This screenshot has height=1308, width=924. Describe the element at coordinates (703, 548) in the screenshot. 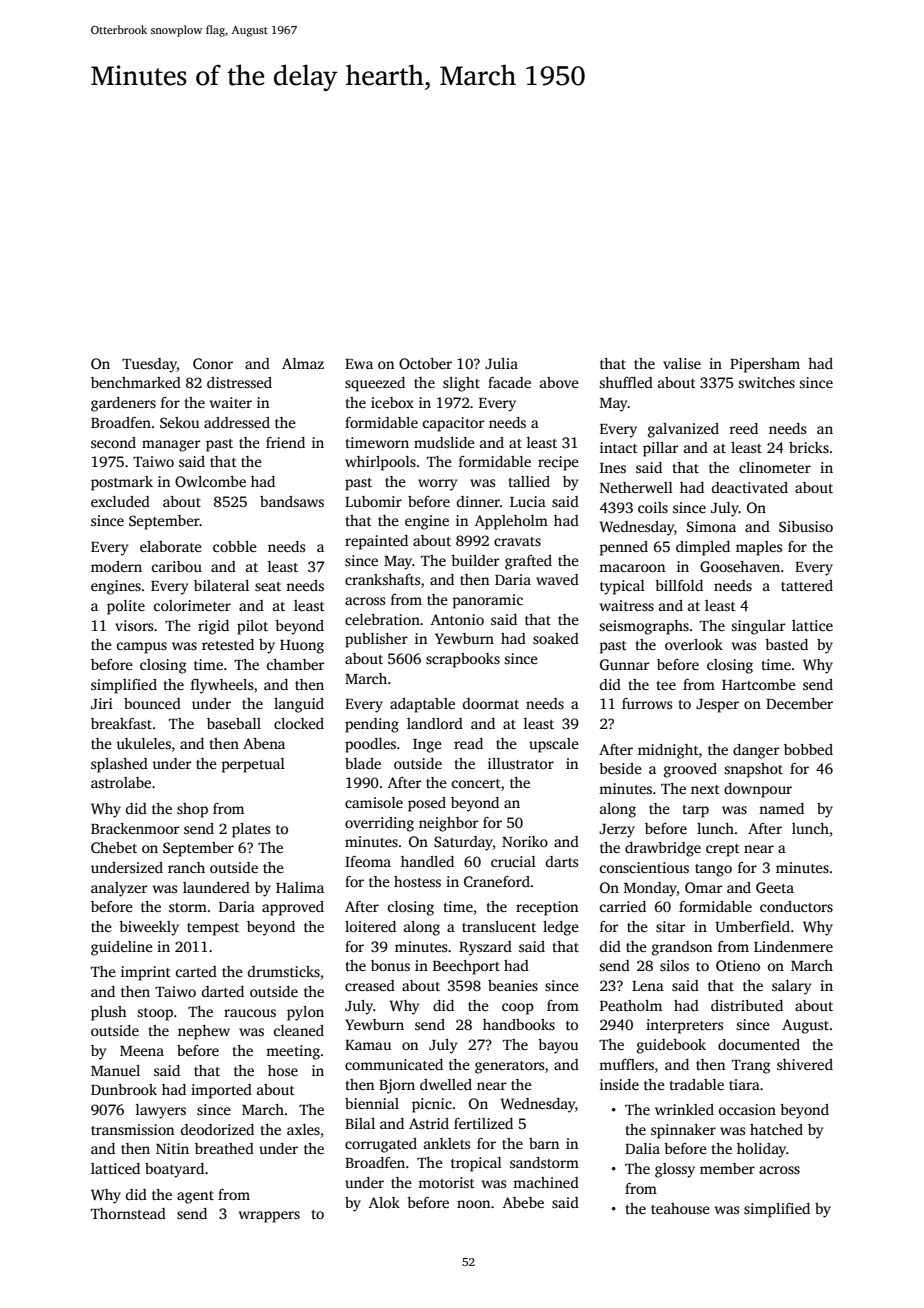

I see `dimpled` at that location.
